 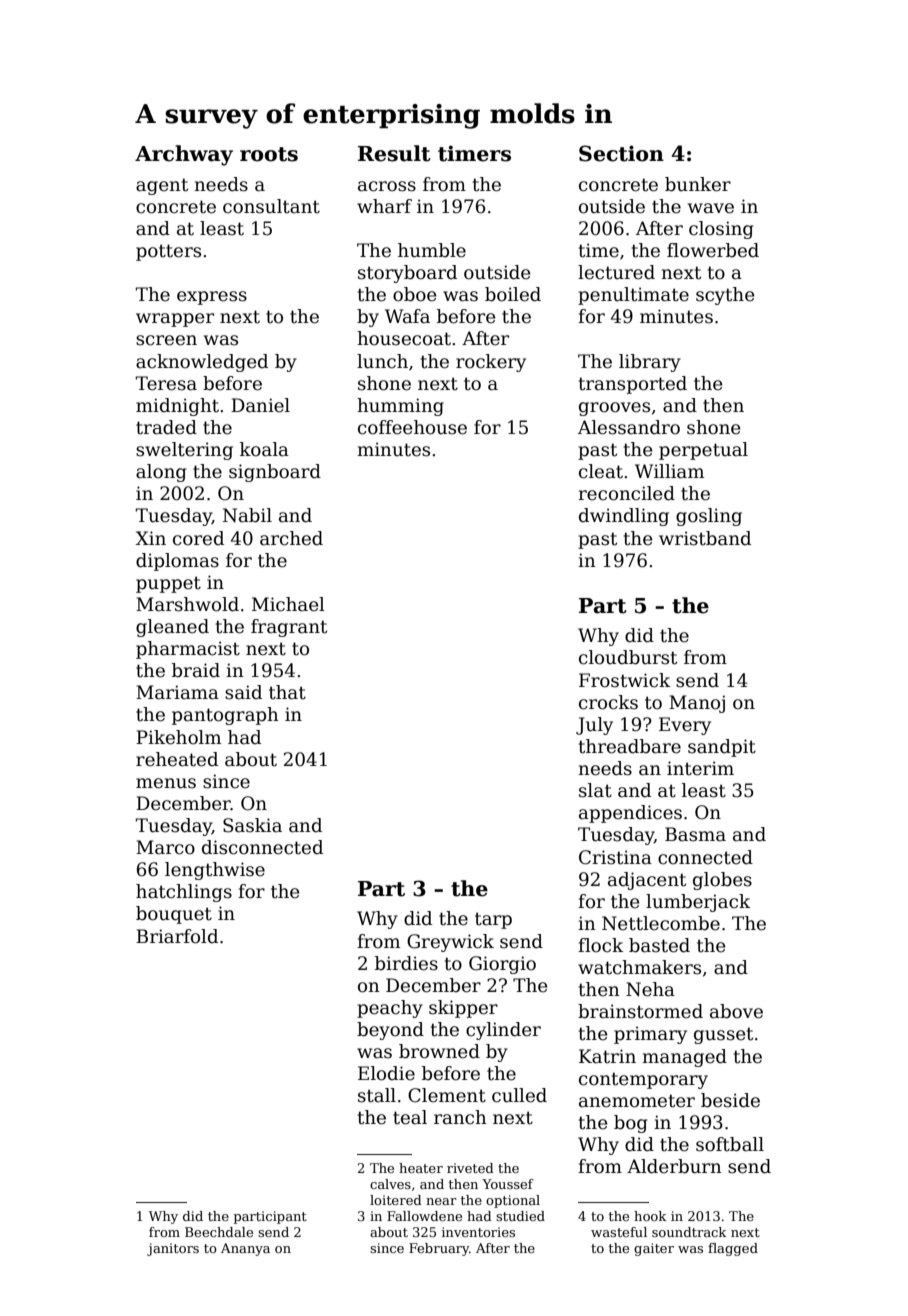 I want to click on Result, so click(x=394, y=153).
